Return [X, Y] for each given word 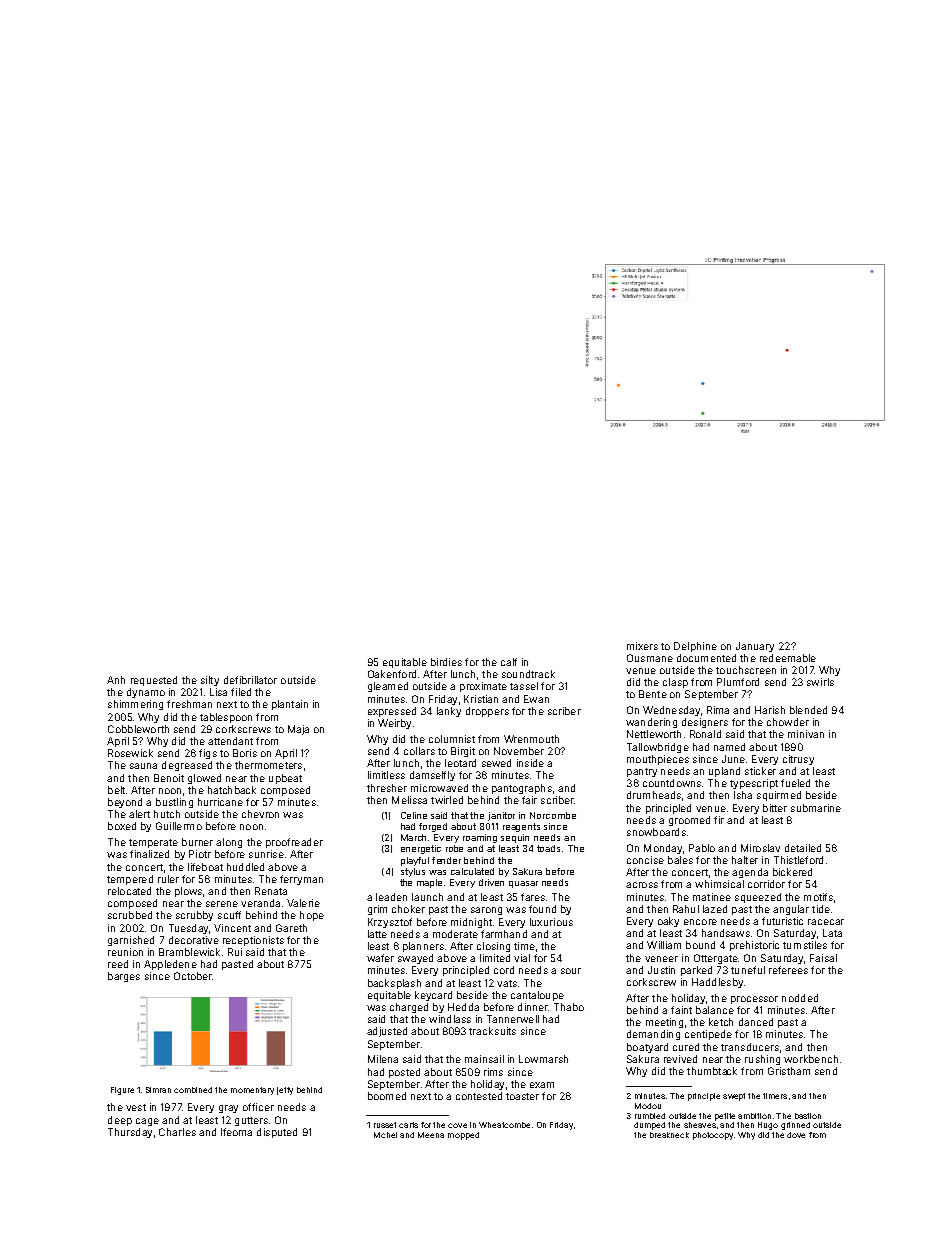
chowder [788, 722]
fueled [795, 783]
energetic [421, 849]
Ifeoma [236, 1132]
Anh [116, 680]
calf [509, 662]
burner [197, 842]
